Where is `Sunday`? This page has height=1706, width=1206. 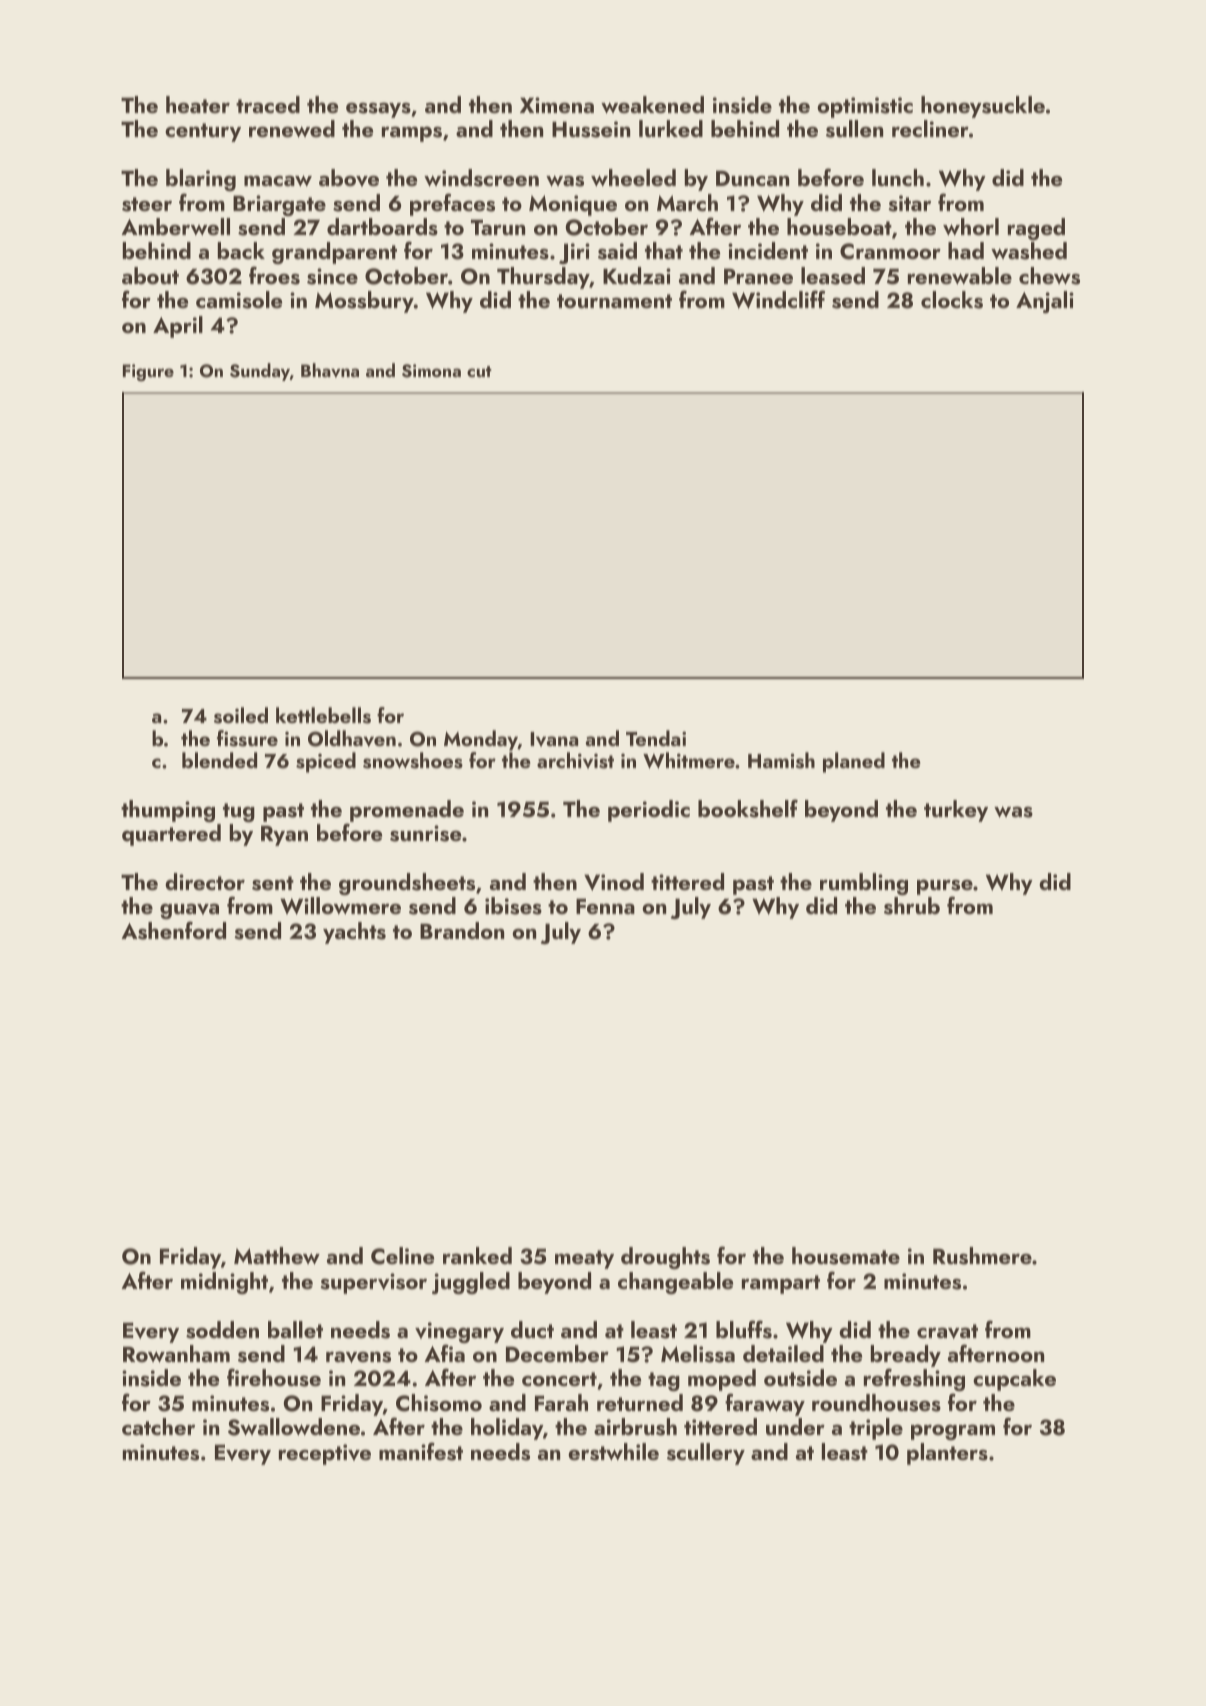 Sunday is located at coordinates (260, 372).
